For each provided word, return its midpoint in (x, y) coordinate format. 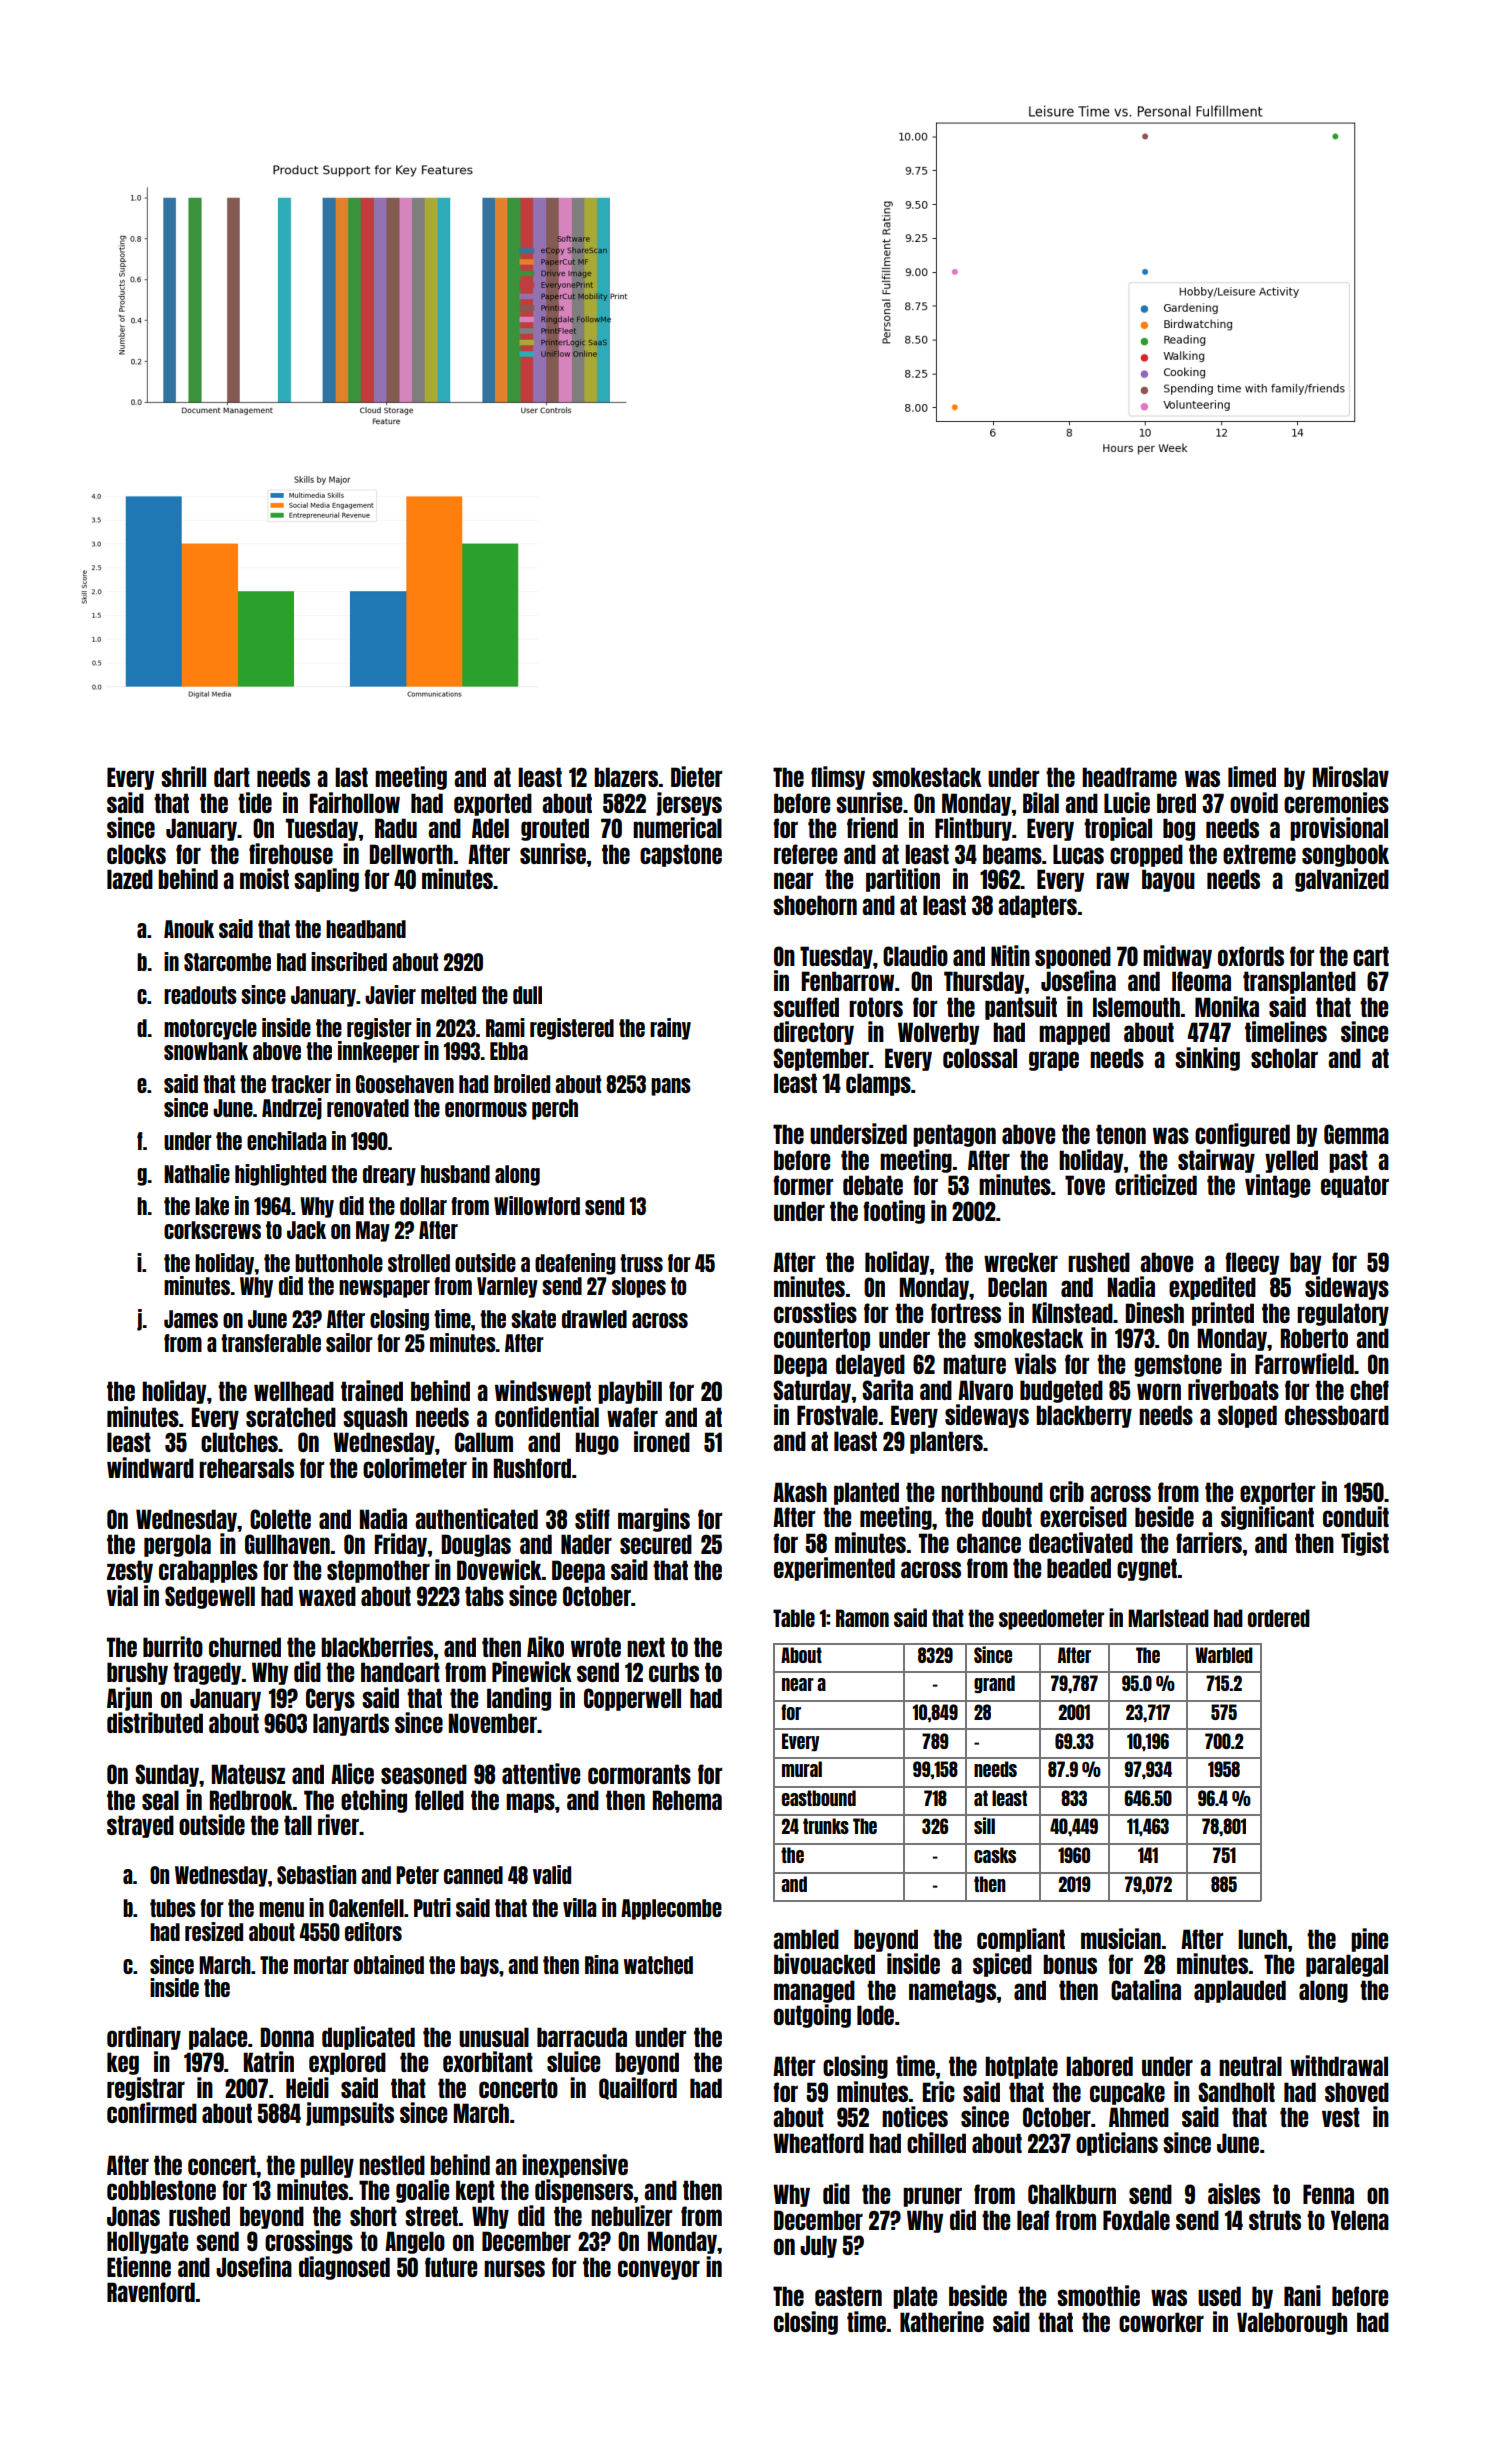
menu (281, 1909)
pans (671, 1087)
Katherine (942, 2321)
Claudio (915, 955)
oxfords (1251, 956)
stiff (592, 1518)
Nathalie (197, 1173)
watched (658, 1965)
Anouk (189, 929)
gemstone (1178, 1365)
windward (150, 1467)
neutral (1250, 2066)
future (451, 2267)
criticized (1156, 1184)
